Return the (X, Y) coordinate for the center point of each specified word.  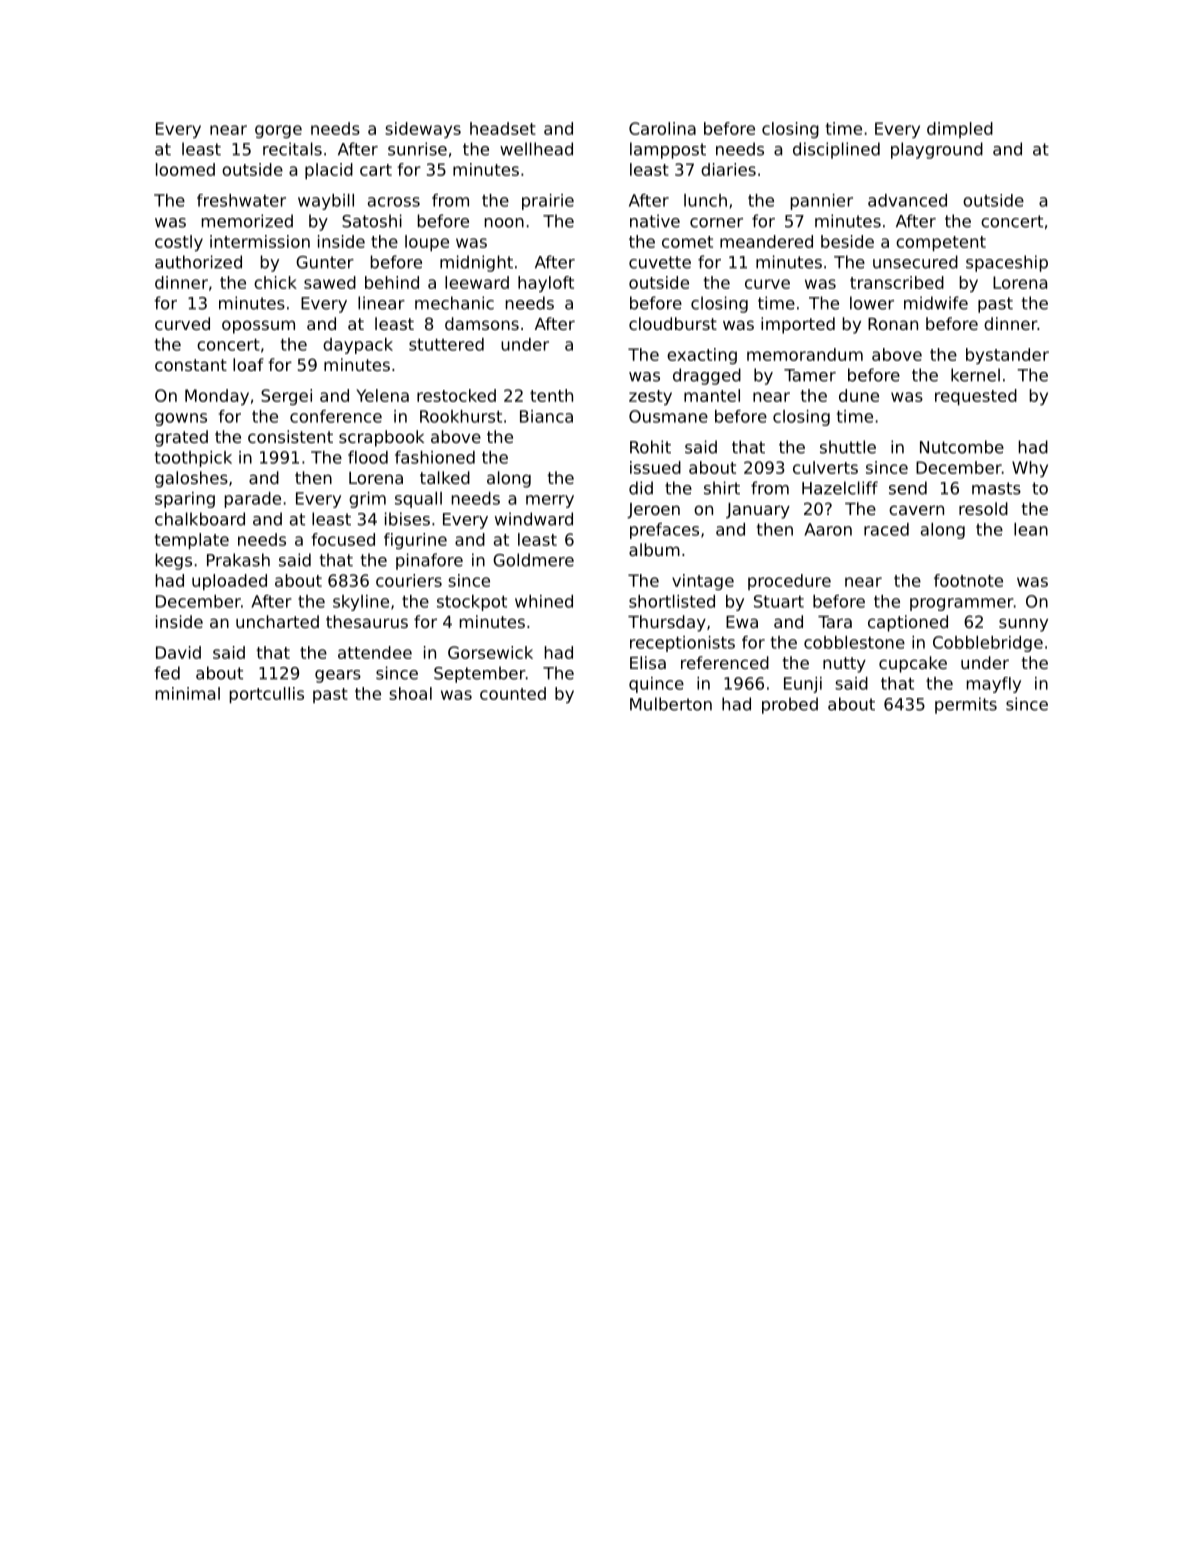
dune (859, 395)
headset (503, 128)
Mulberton (671, 704)
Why (1030, 469)
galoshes (191, 479)
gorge (278, 131)
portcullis (267, 695)
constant (191, 365)
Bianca (546, 416)
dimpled (960, 130)
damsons (482, 323)
